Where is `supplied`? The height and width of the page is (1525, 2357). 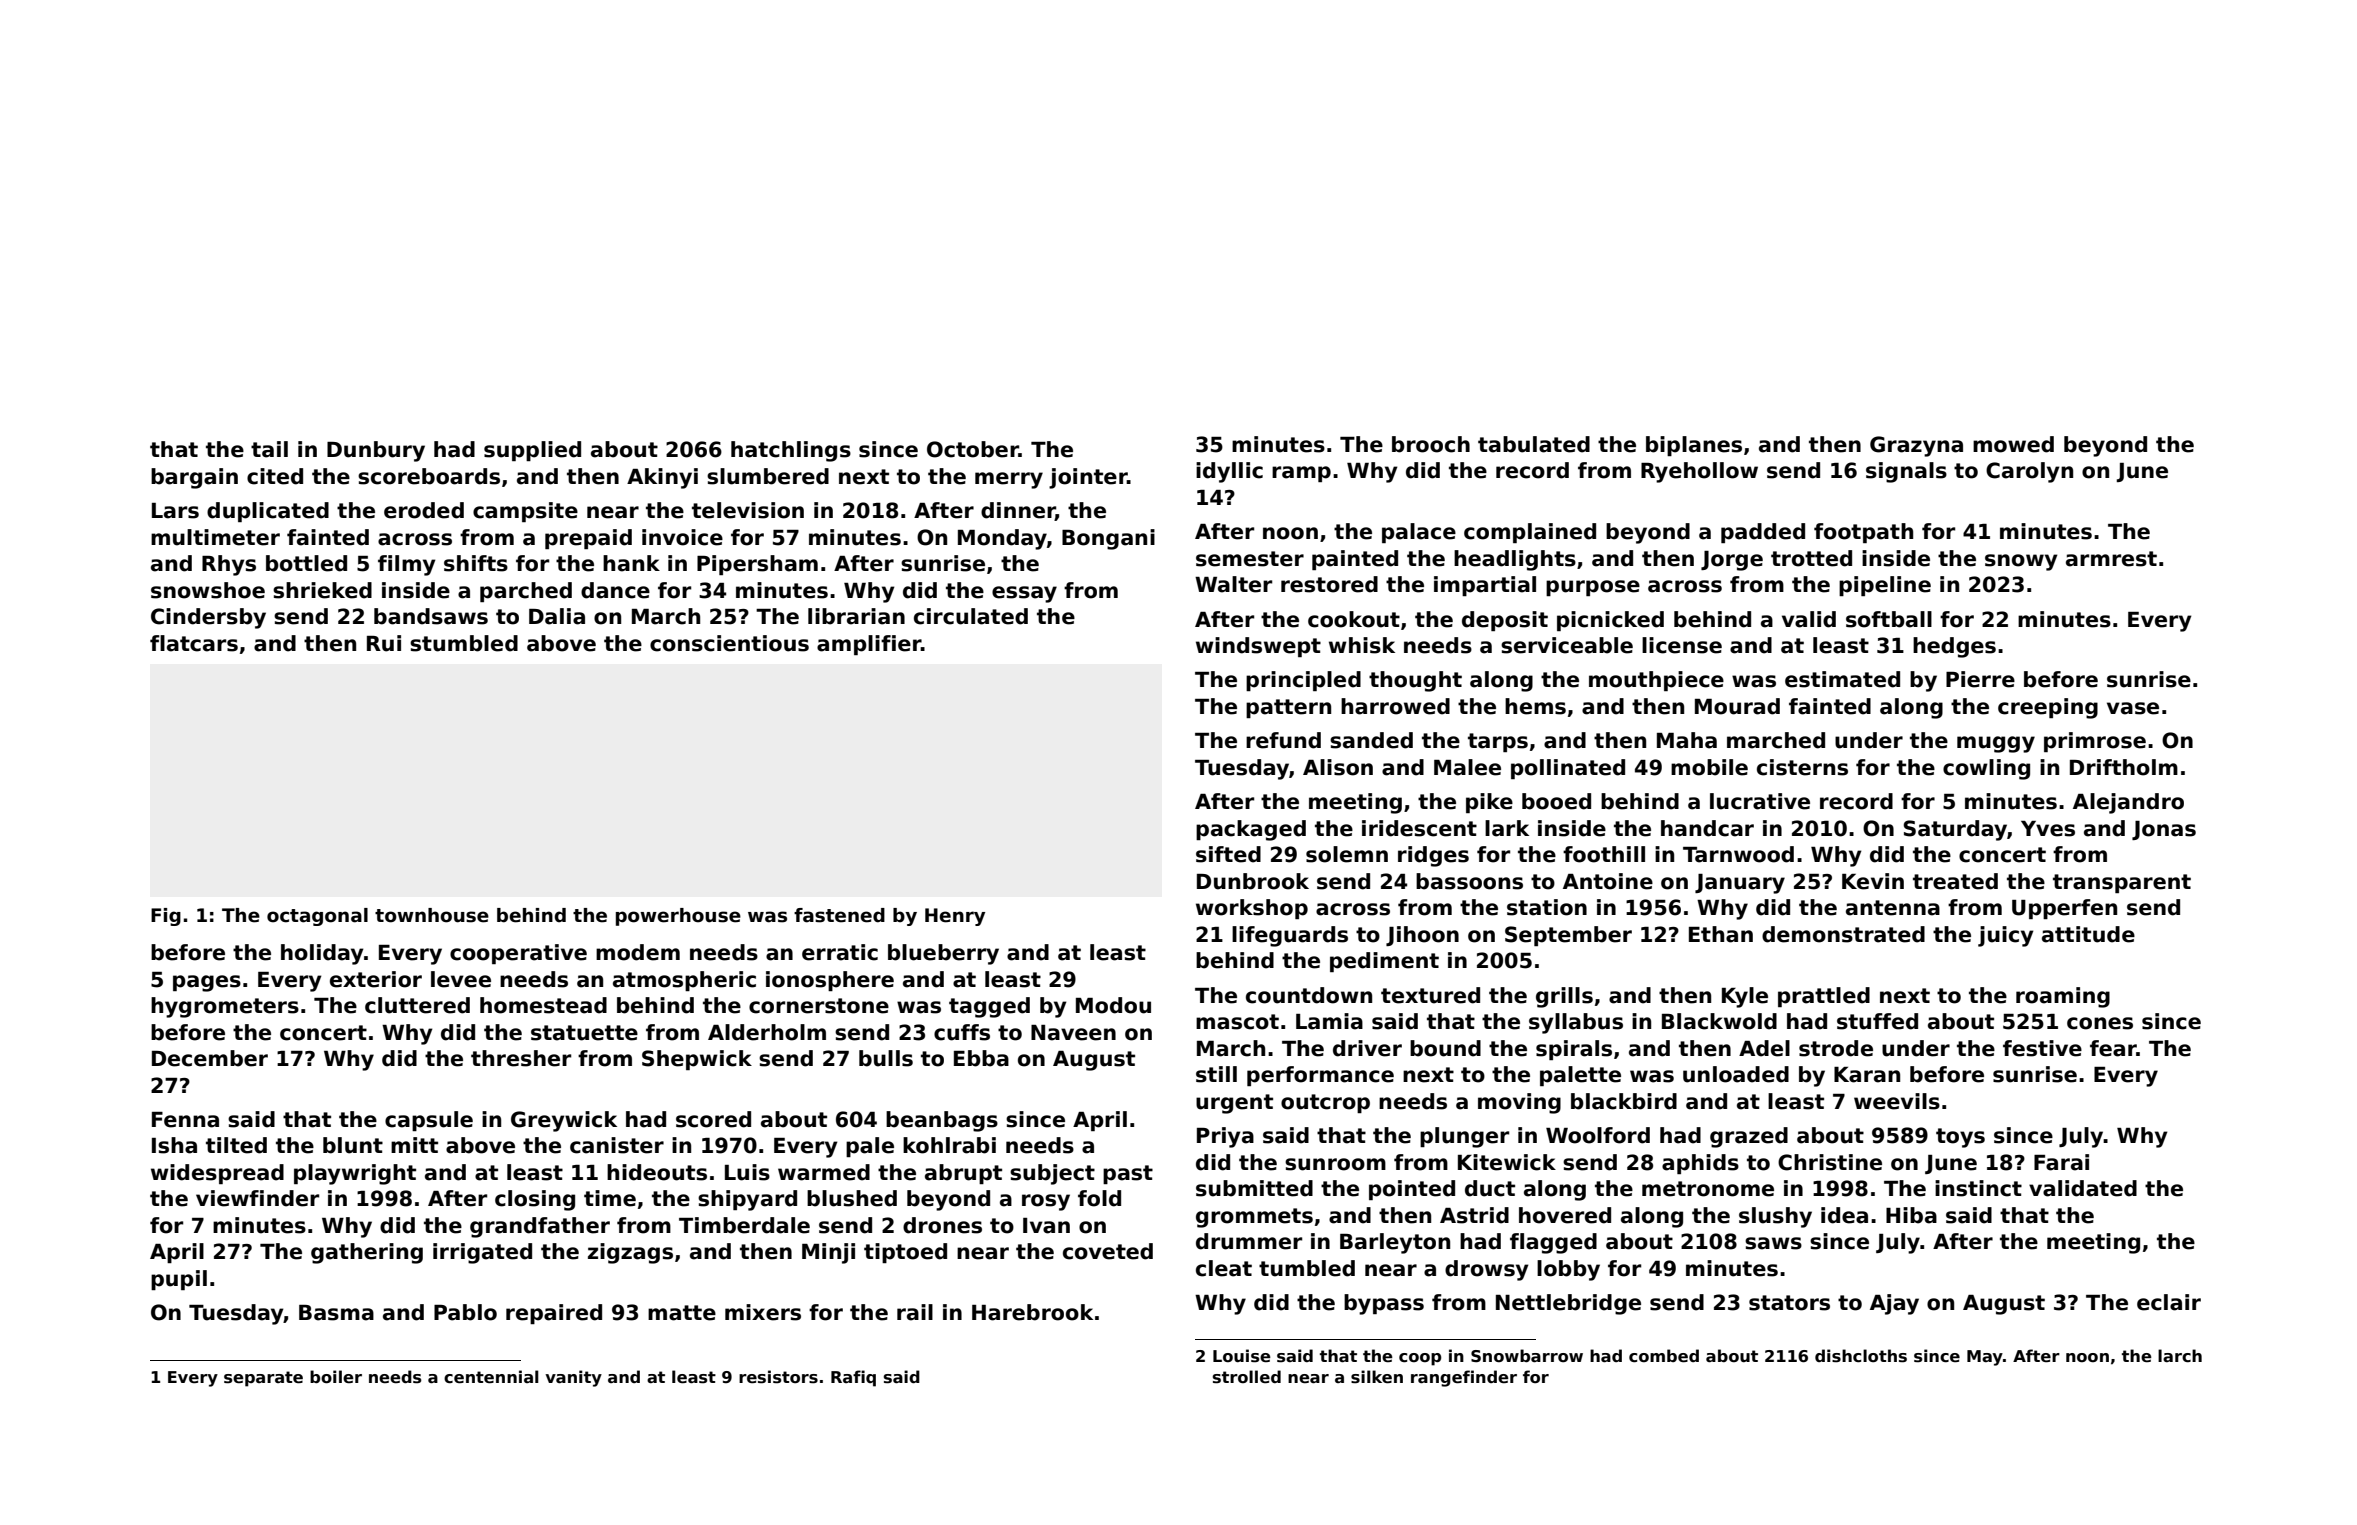 supplied is located at coordinates (532, 451).
